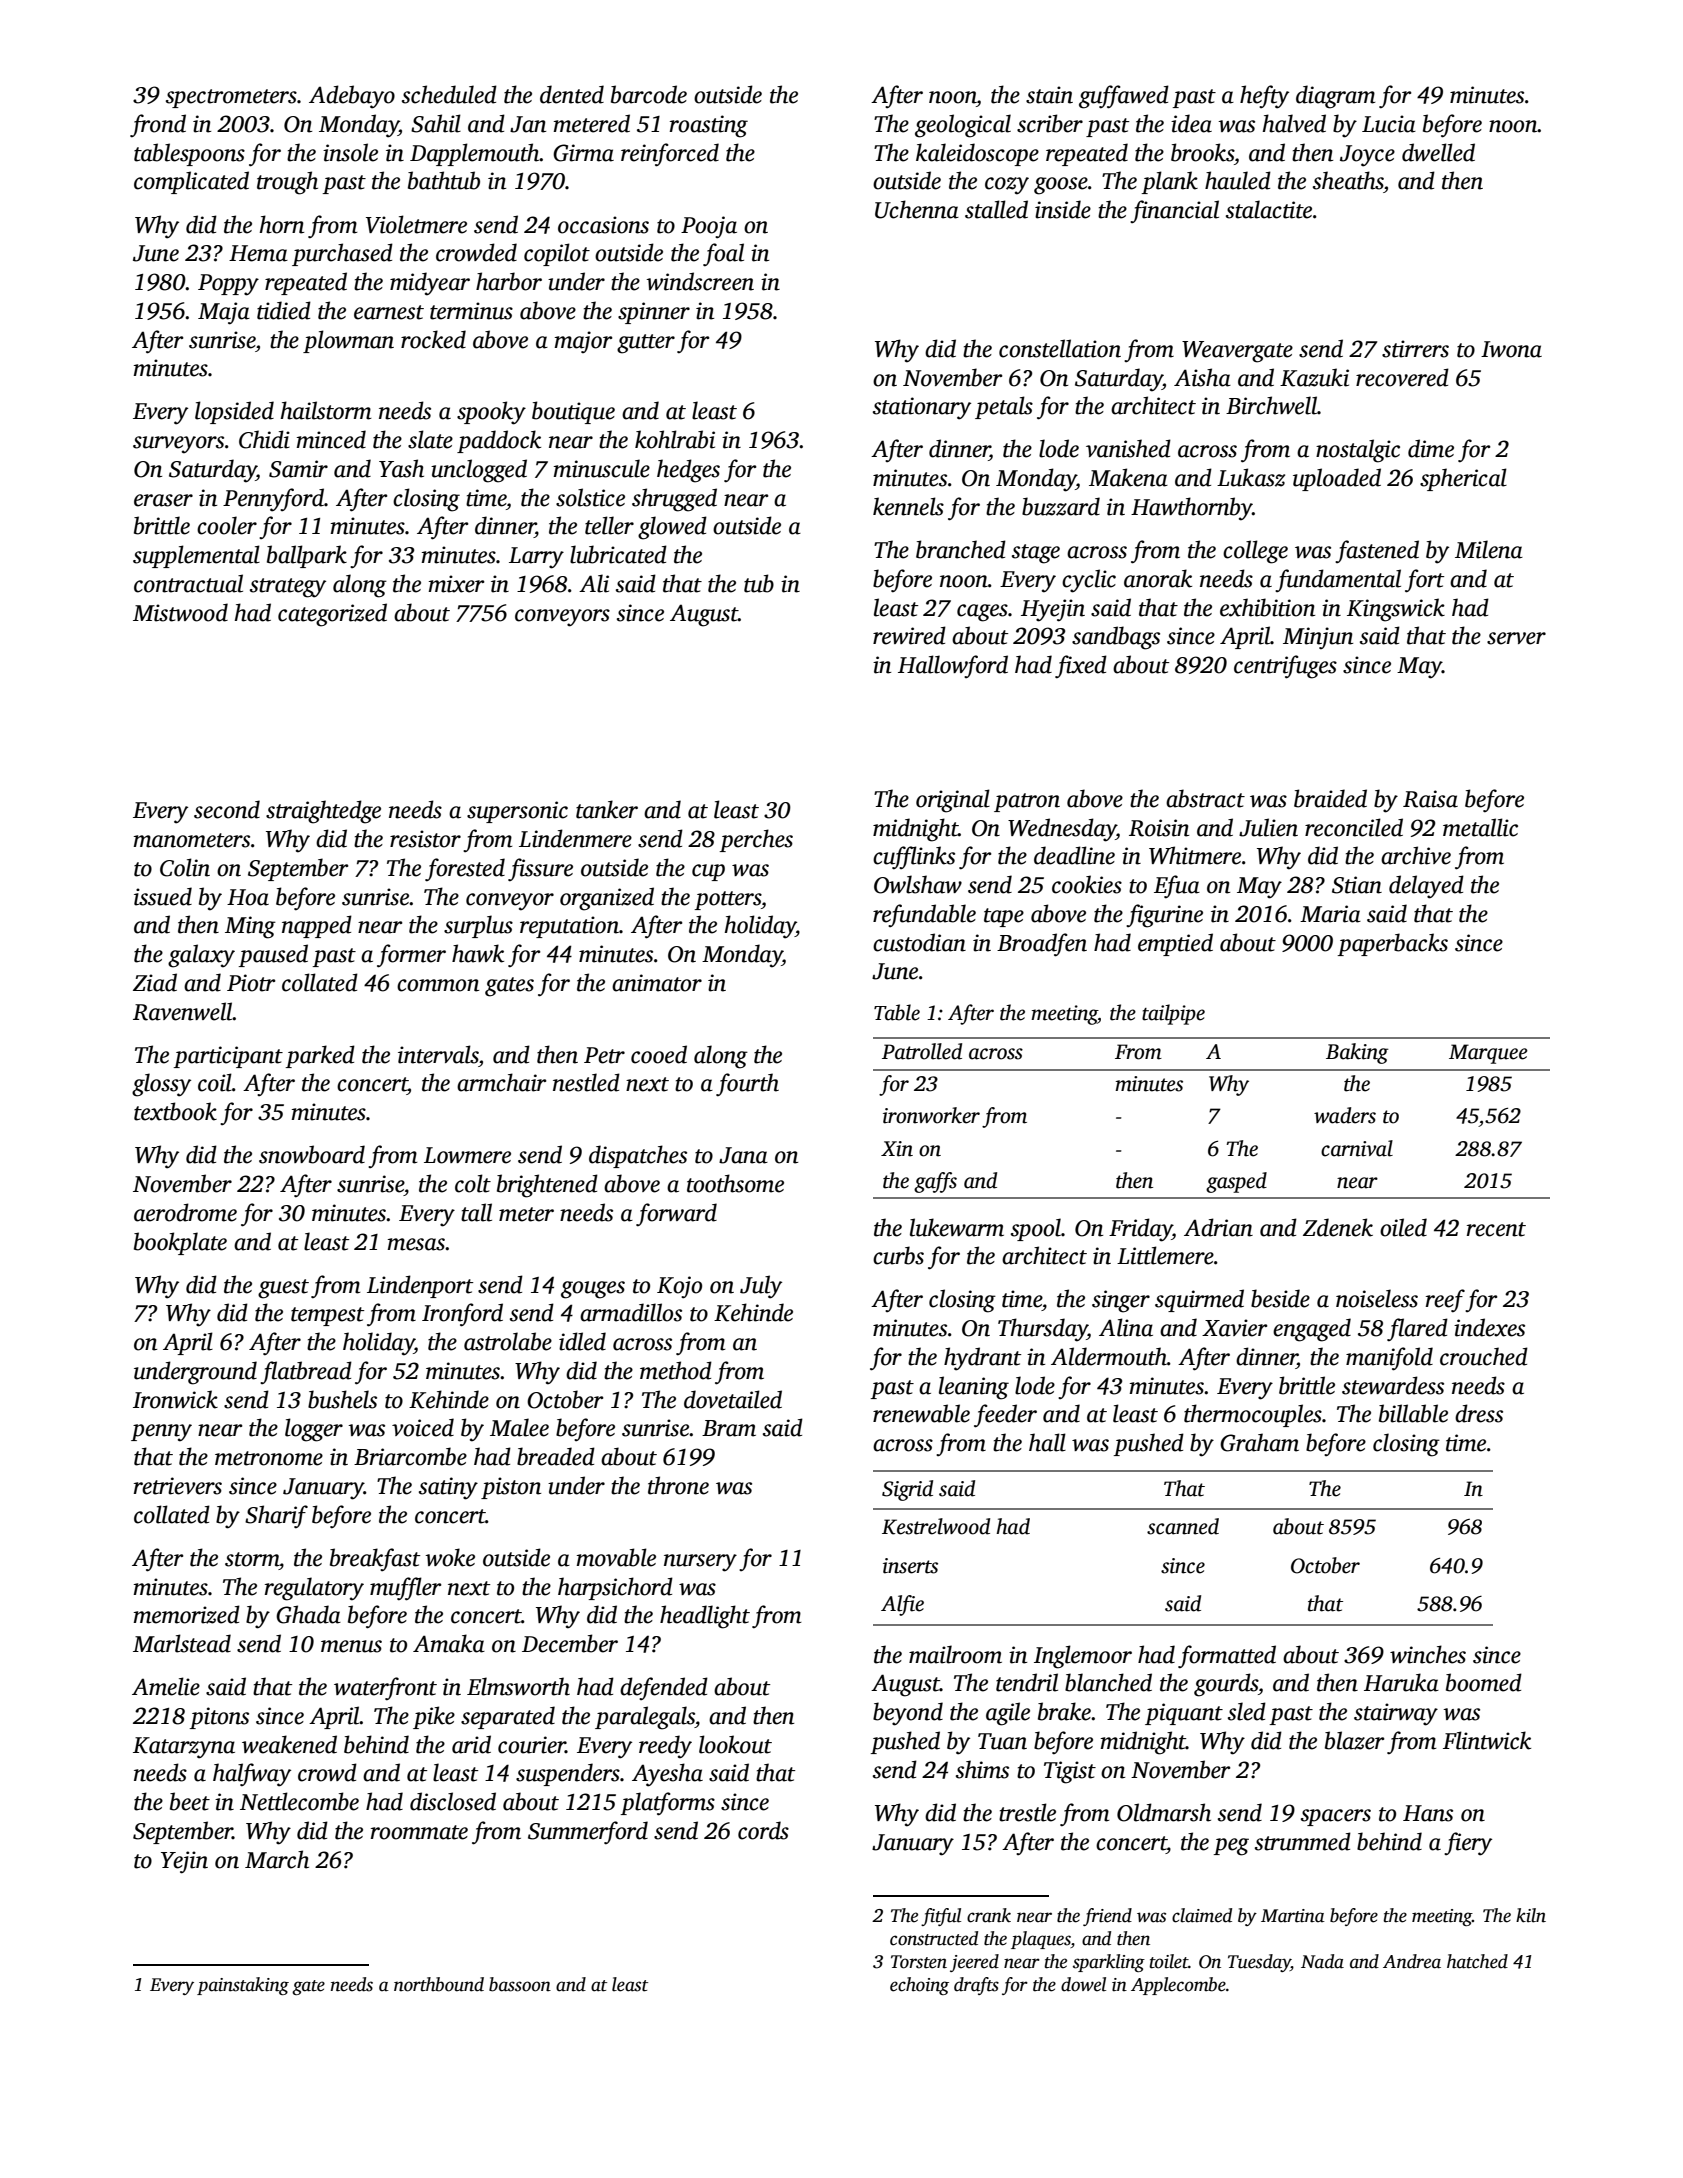 This page has width=1683, height=2178. I want to click on stewardess, so click(1393, 1385).
